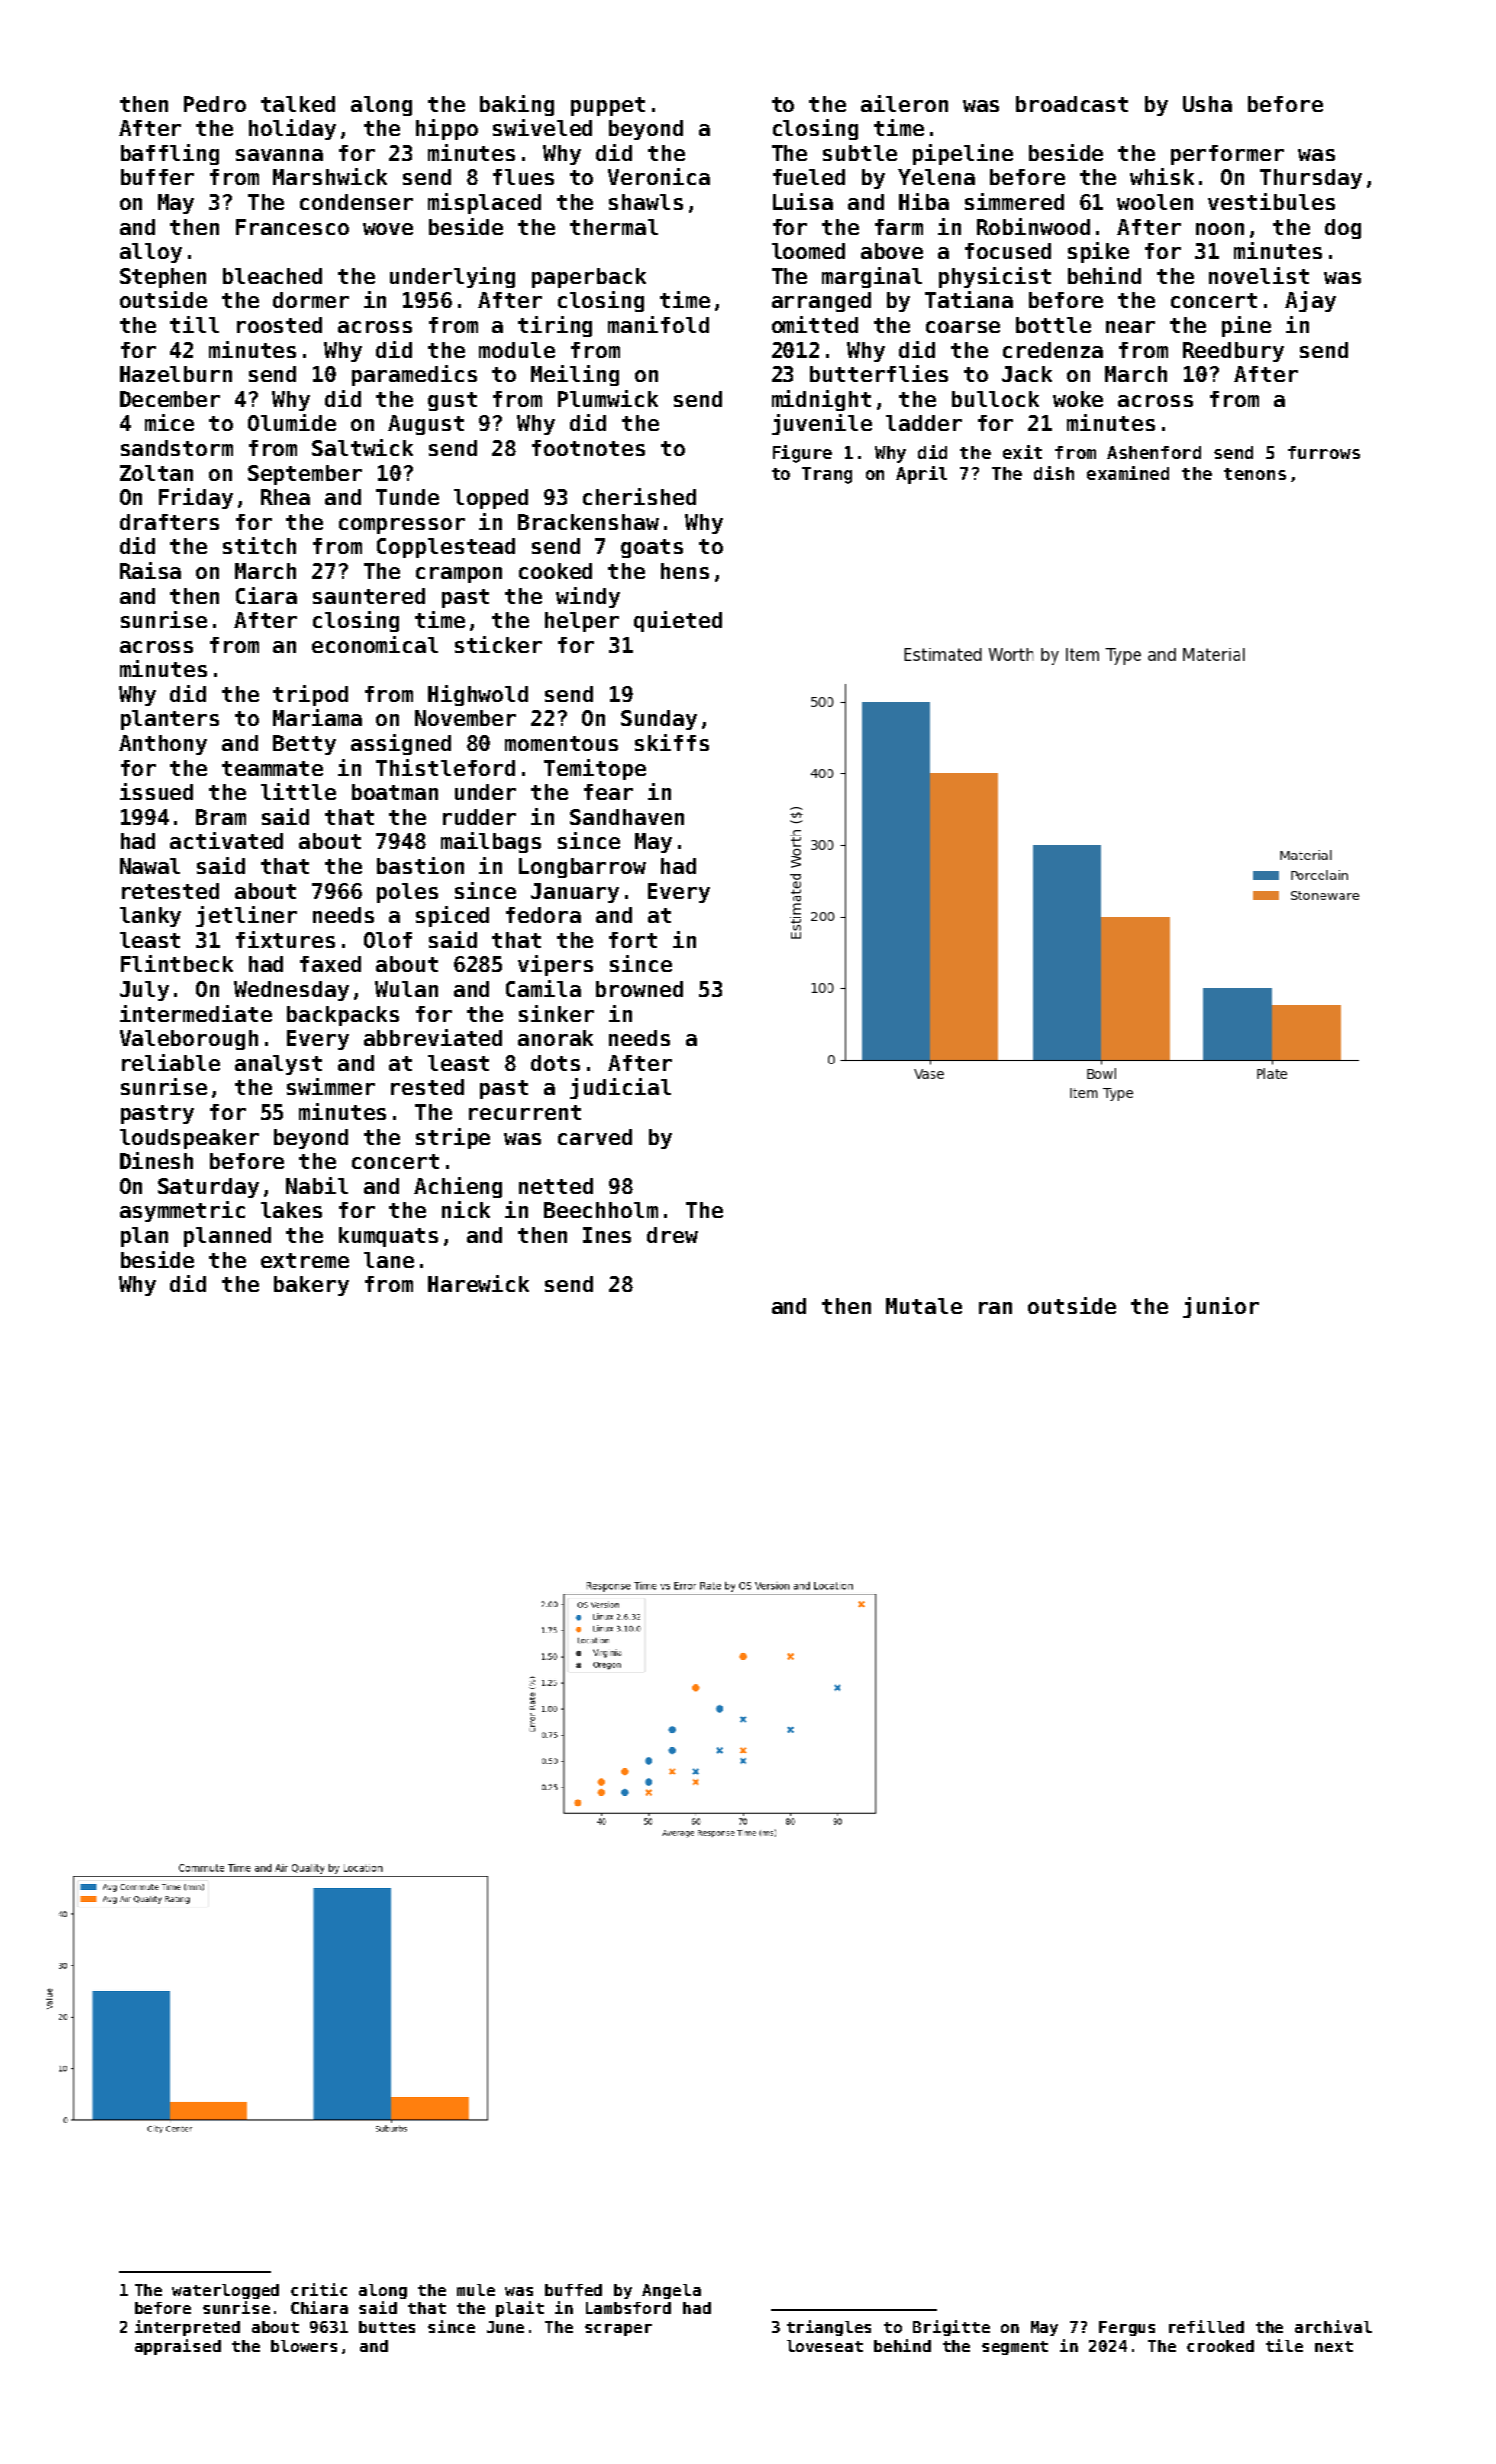 The height and width of the screenshot is (2464, 1496). I want to click on Harewick, so click(478, 1283).
